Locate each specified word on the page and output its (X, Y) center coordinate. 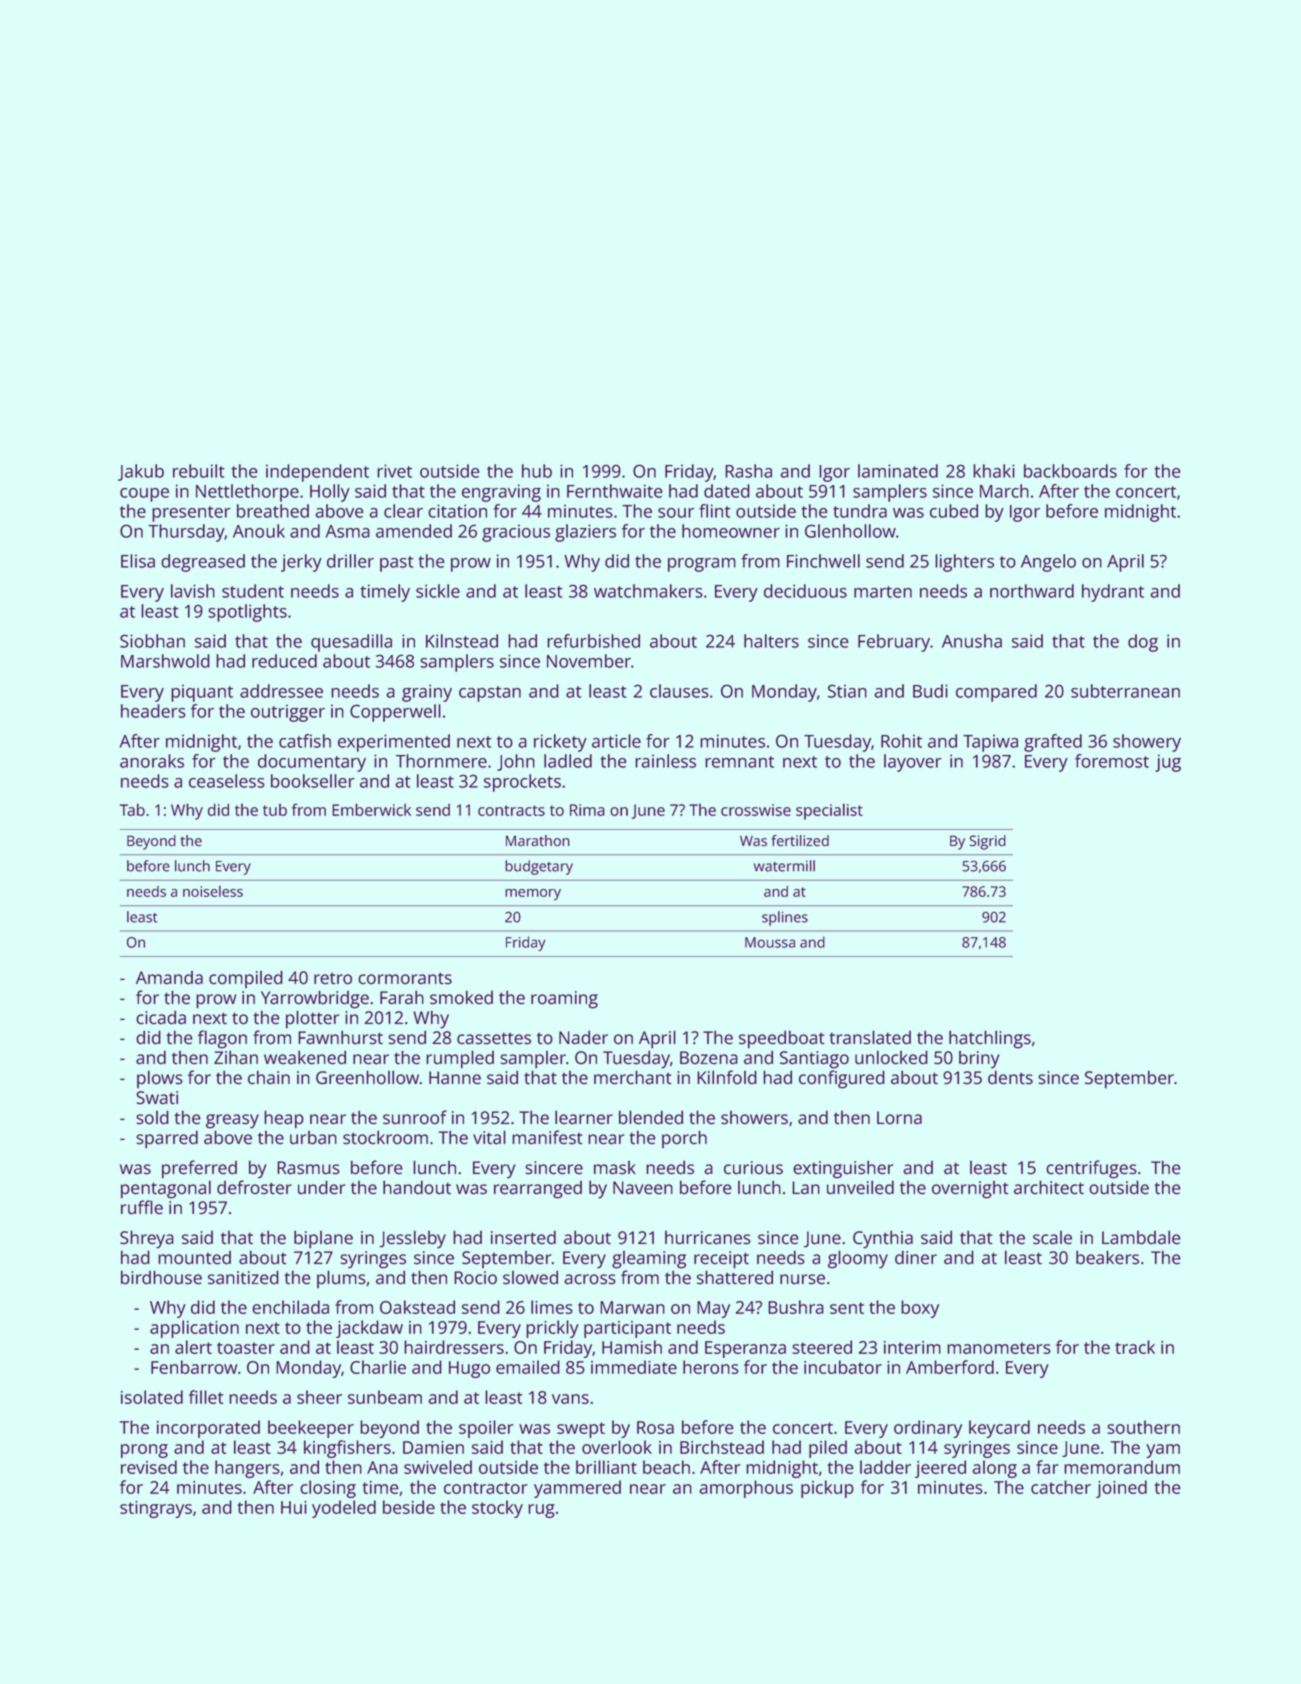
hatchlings (990, 1039)
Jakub (141, 472)
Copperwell (395, 713)
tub (275, 810)
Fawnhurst (340, 1037)
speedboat (781, 1039)
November (589, 661)
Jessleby (412, 1239)
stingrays (156, 1509)
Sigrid (988, 842)
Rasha (748, 471)
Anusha (972, 641)
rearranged (538, 1190)
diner (916, 1257)
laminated (898, 471)
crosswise (756, 810)
